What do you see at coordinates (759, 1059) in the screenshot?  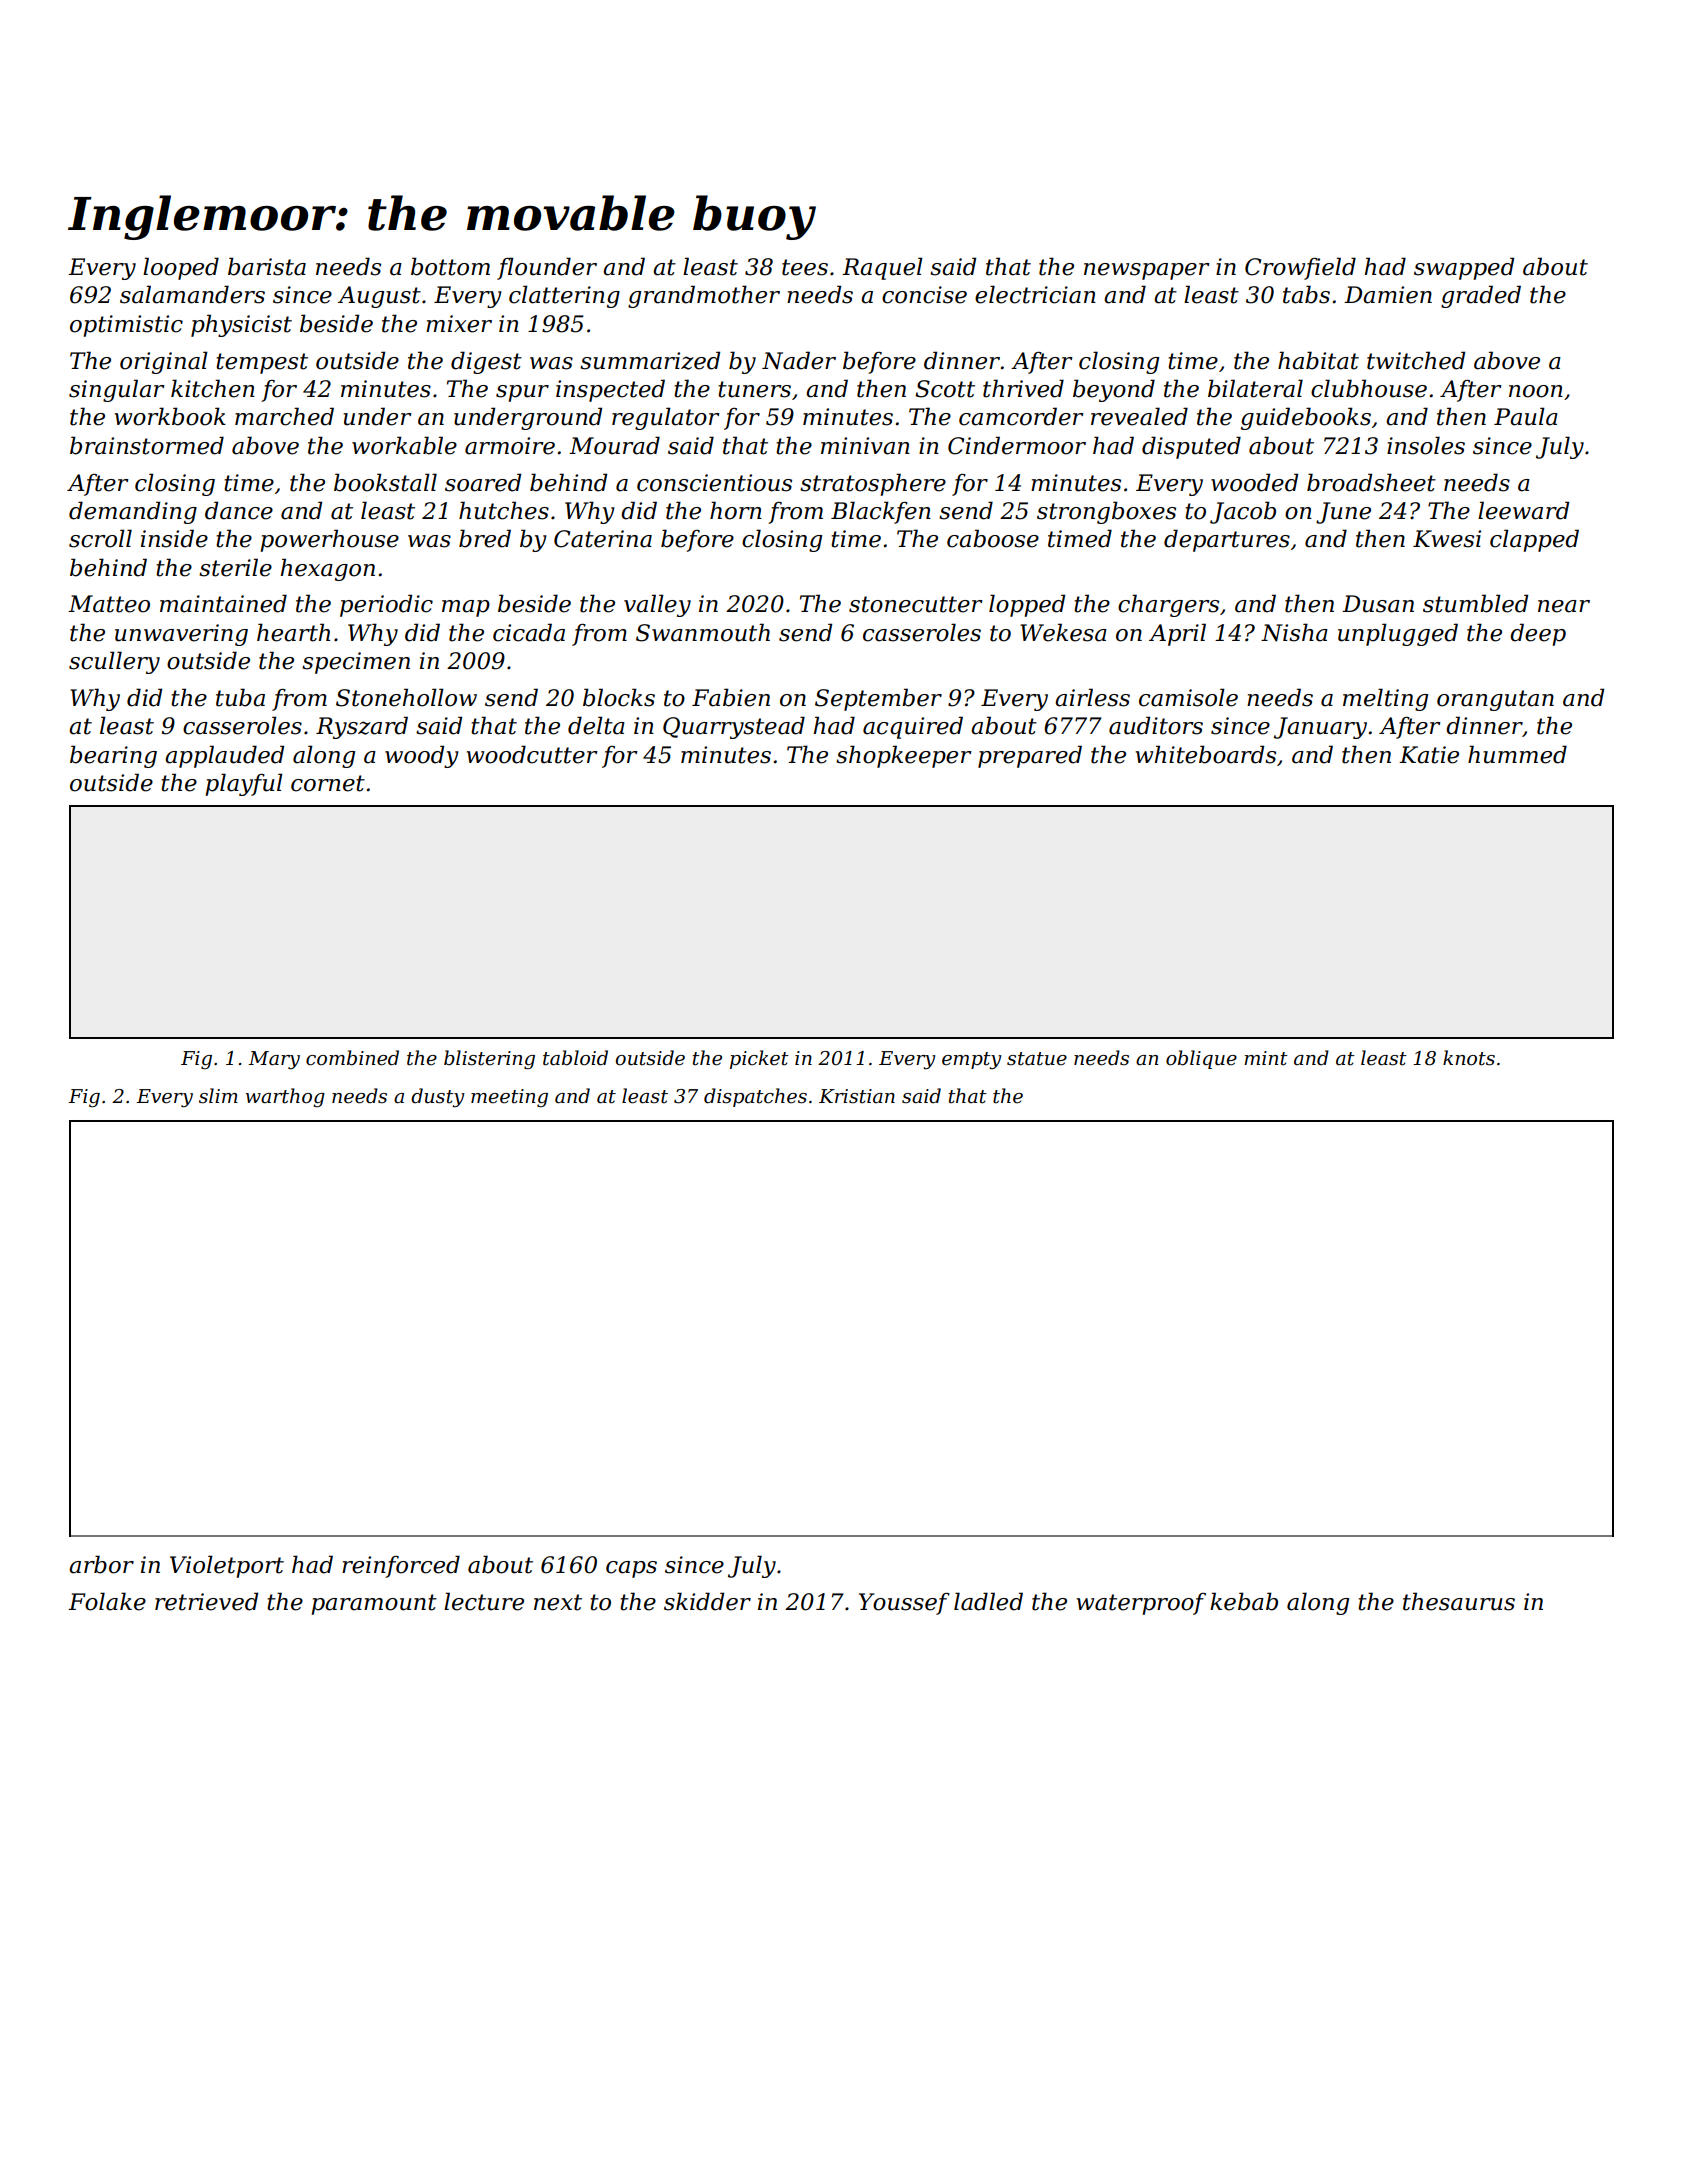 I see `picket` at bounding box center [759, 1059].
